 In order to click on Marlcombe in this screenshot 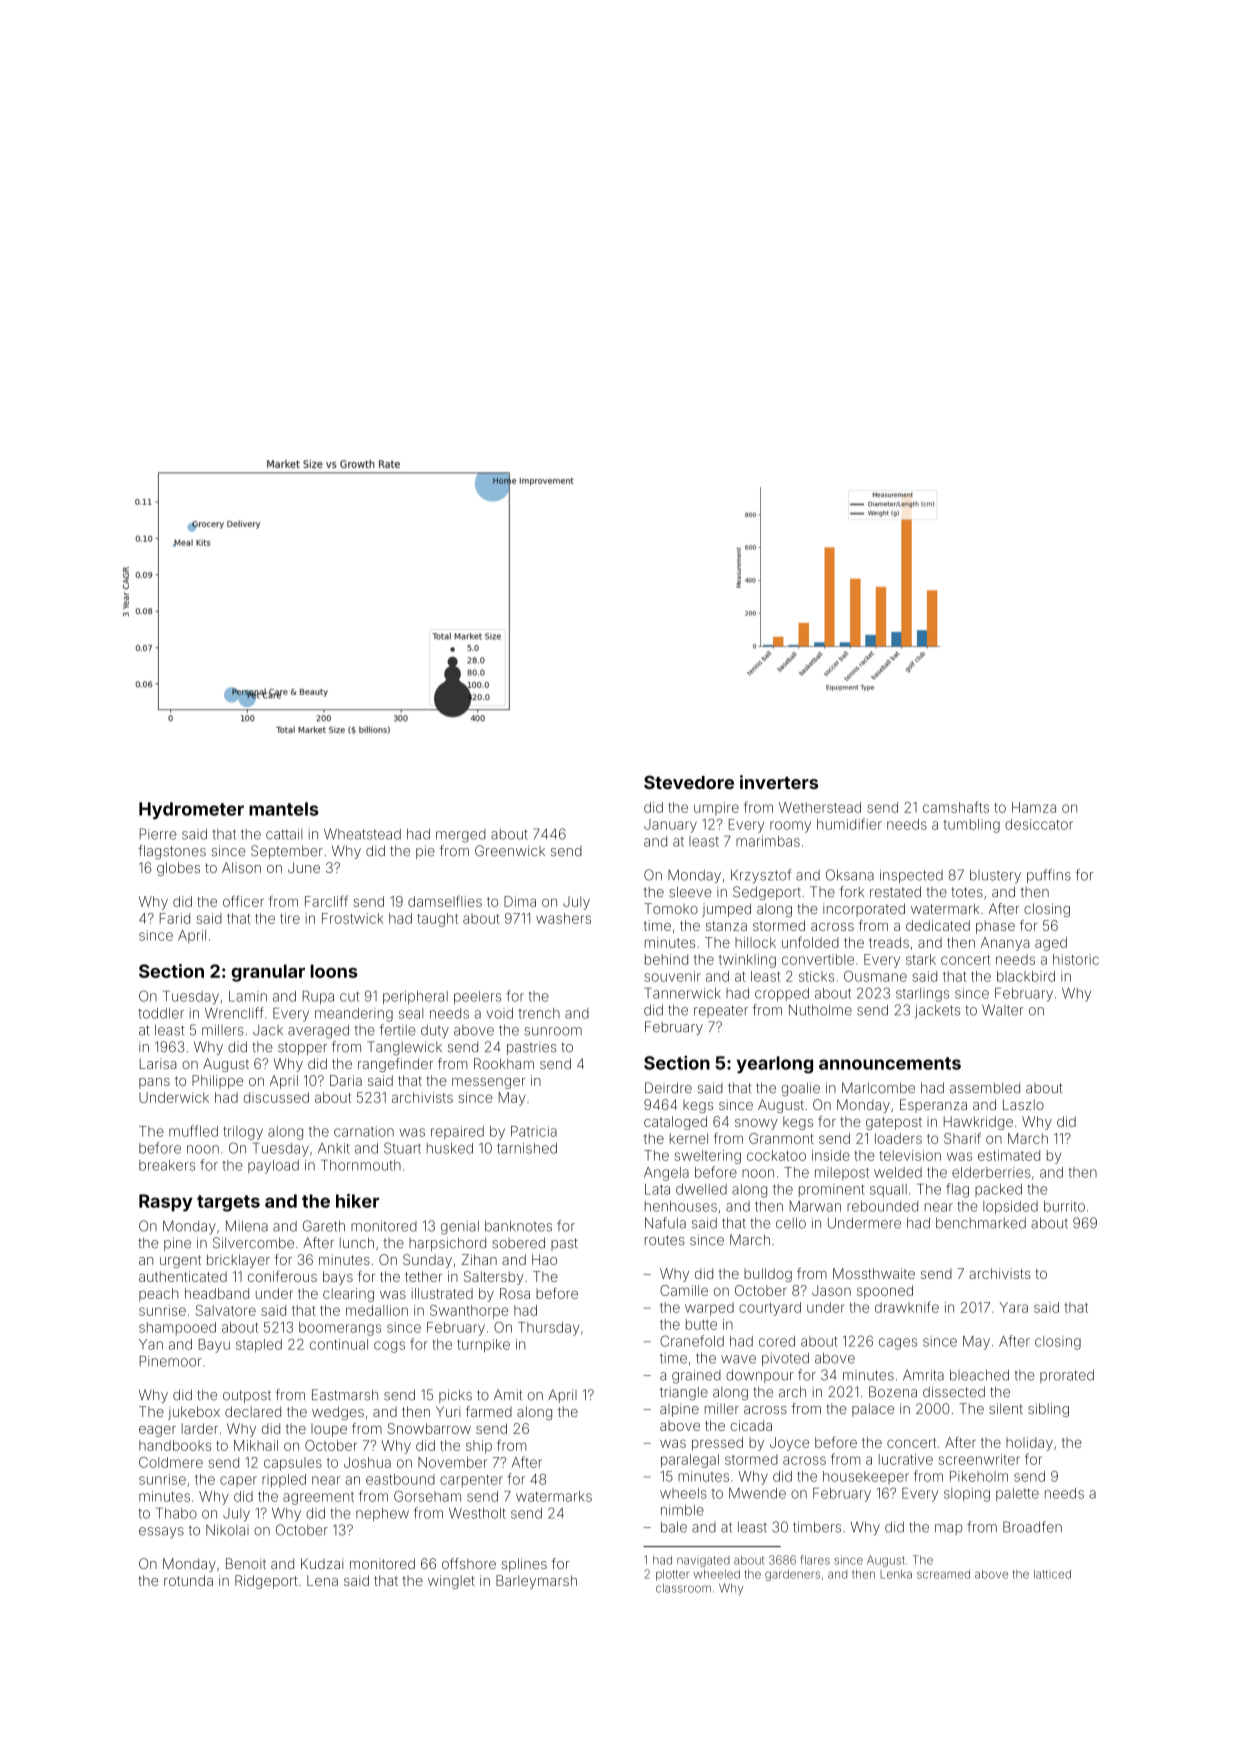, I will do `click(878, 1088)`.
